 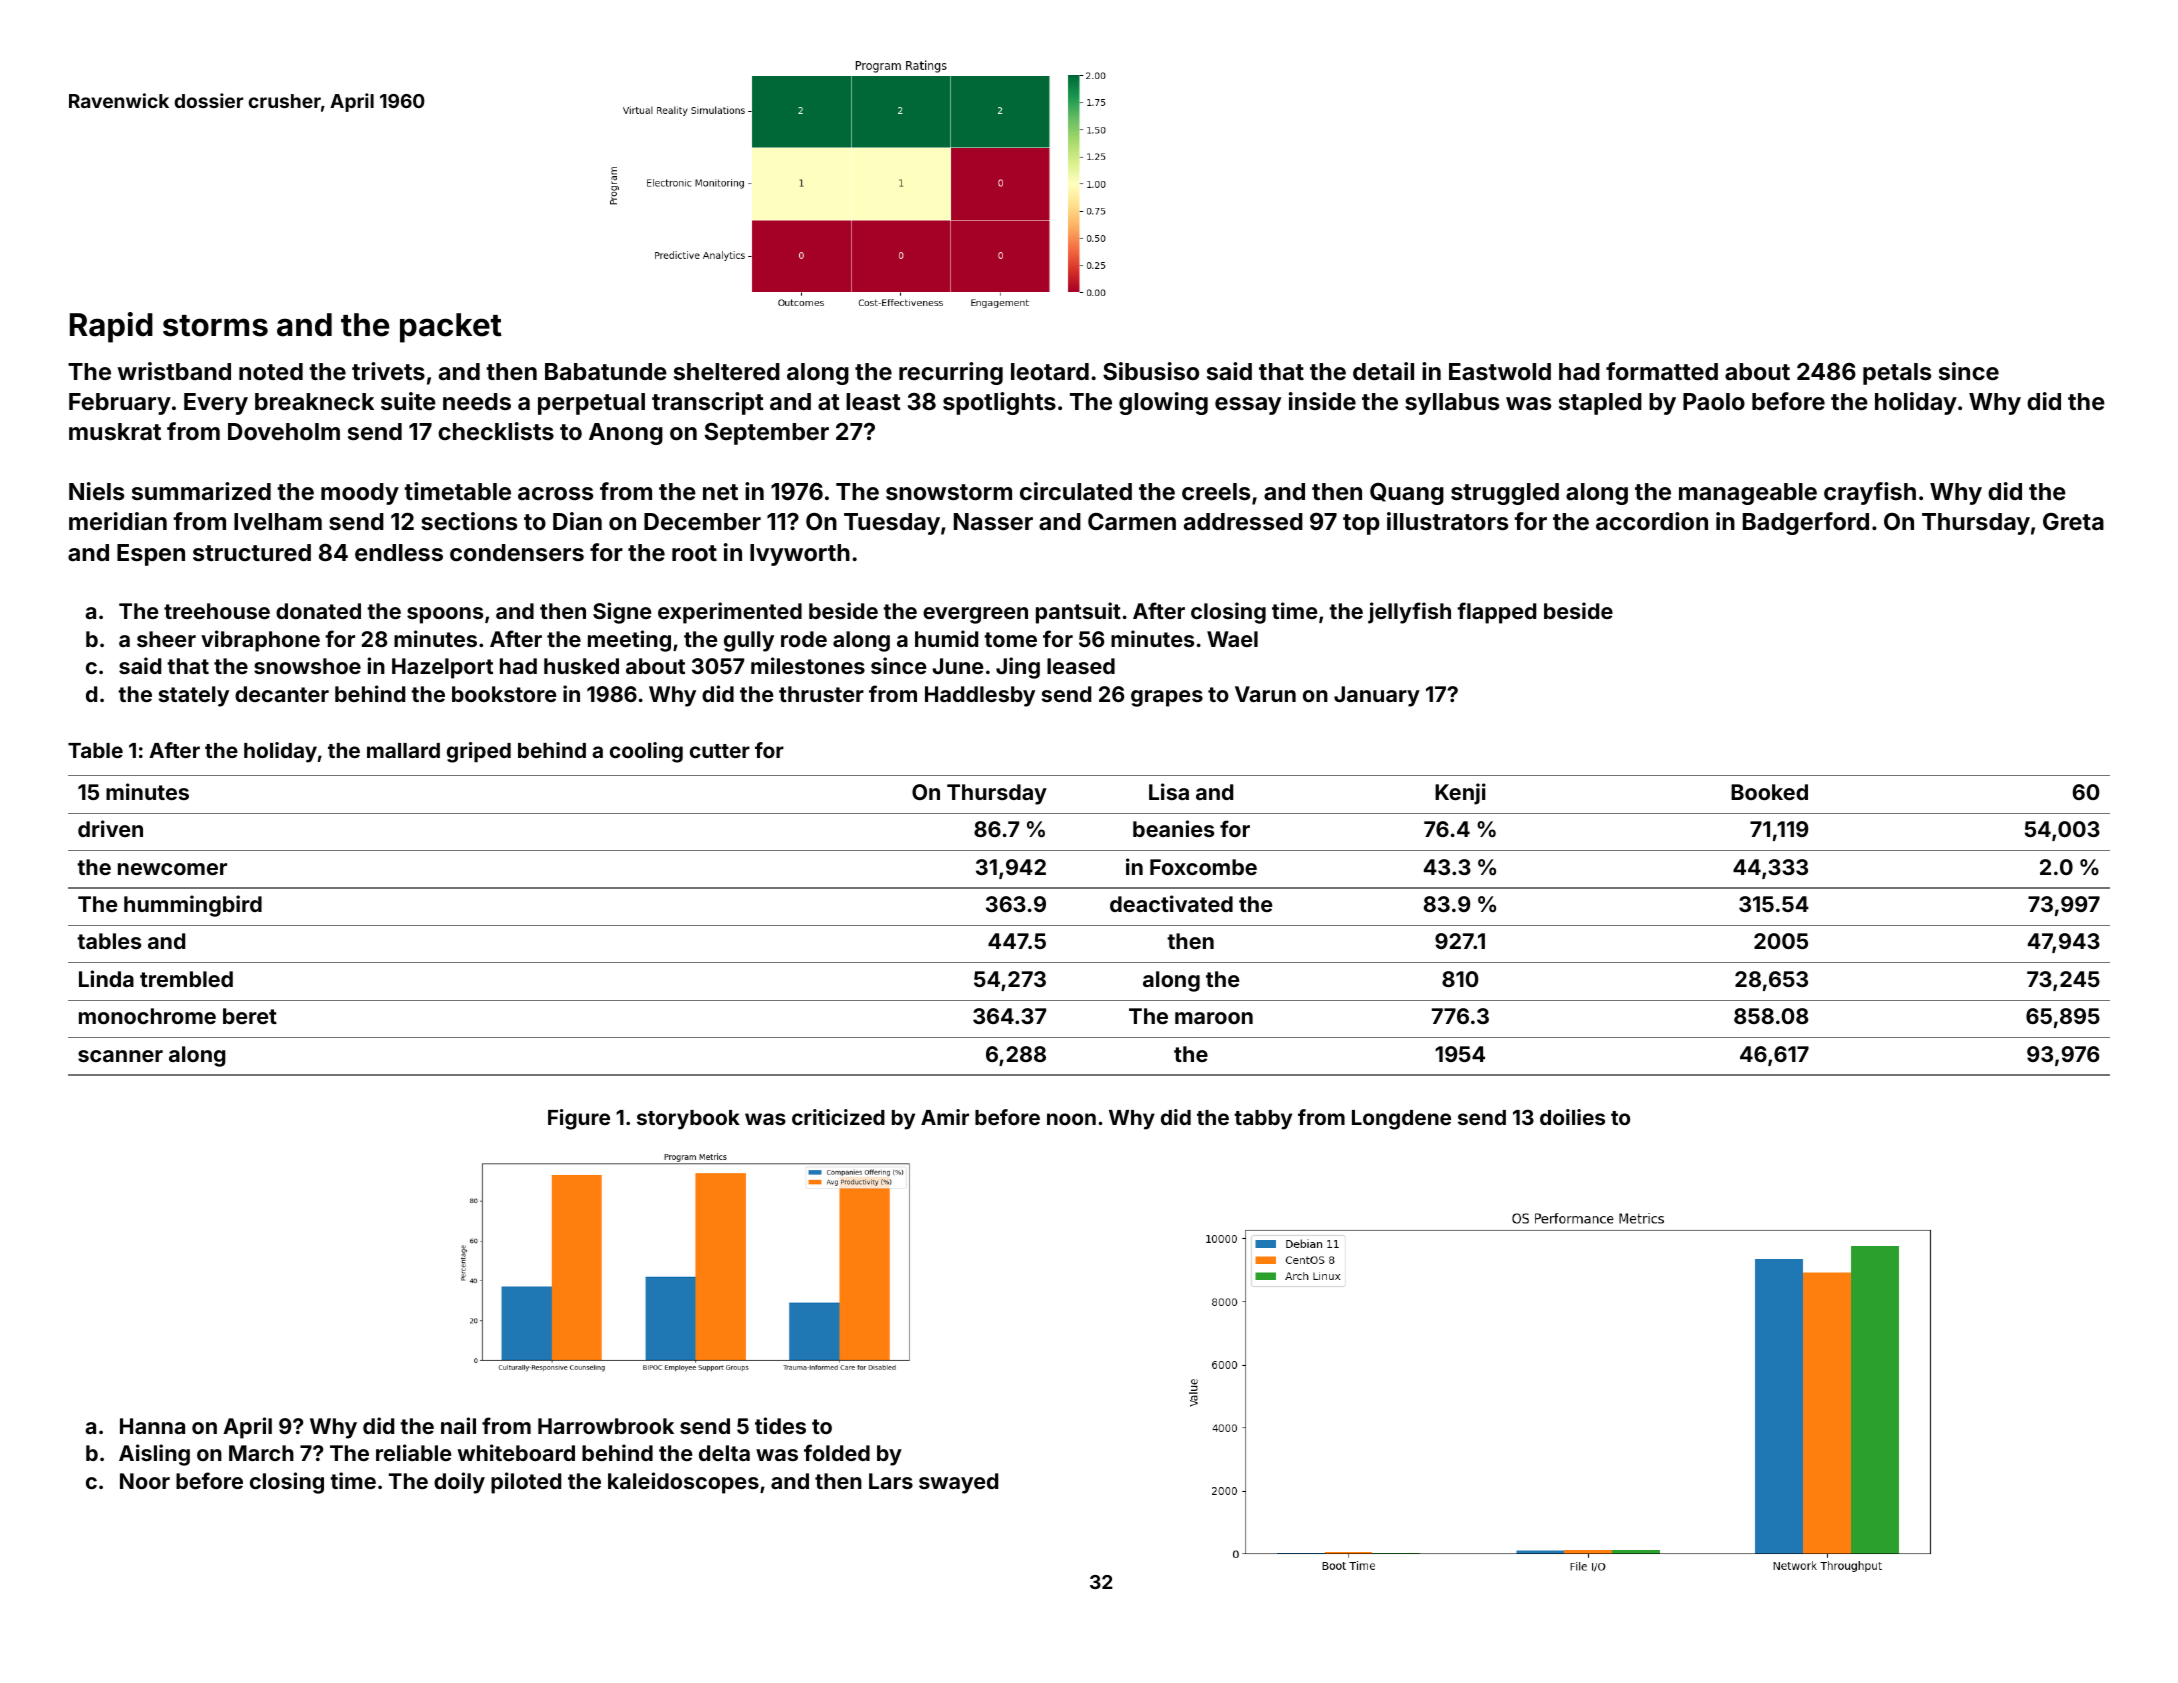 What do you see at coordinates (2073, 521) in the screenshot?
I see `Greta` at bounding box center [2073, 521].
